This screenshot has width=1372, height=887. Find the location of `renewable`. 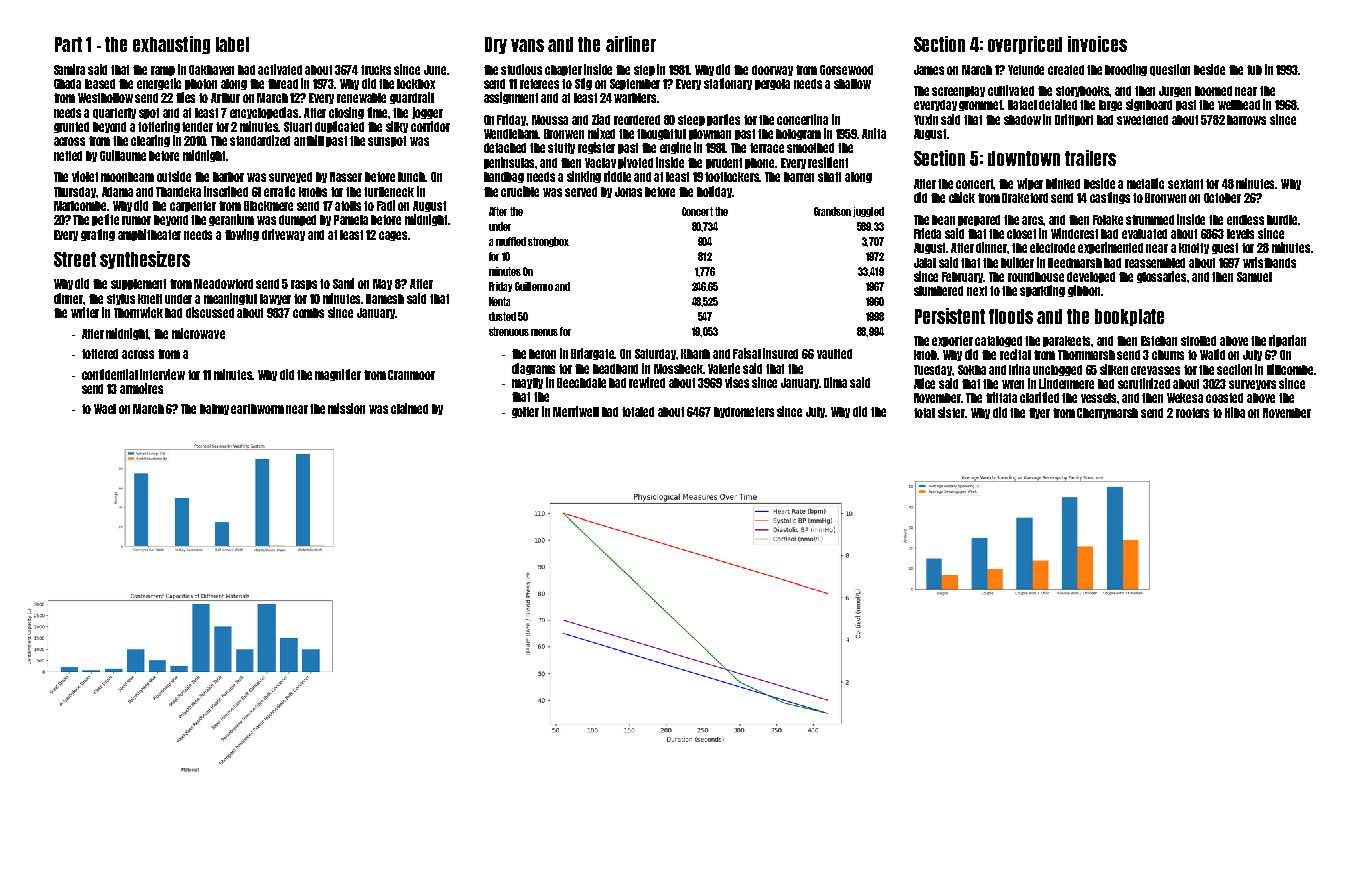

renewable is located at coordinates (361, 98).
